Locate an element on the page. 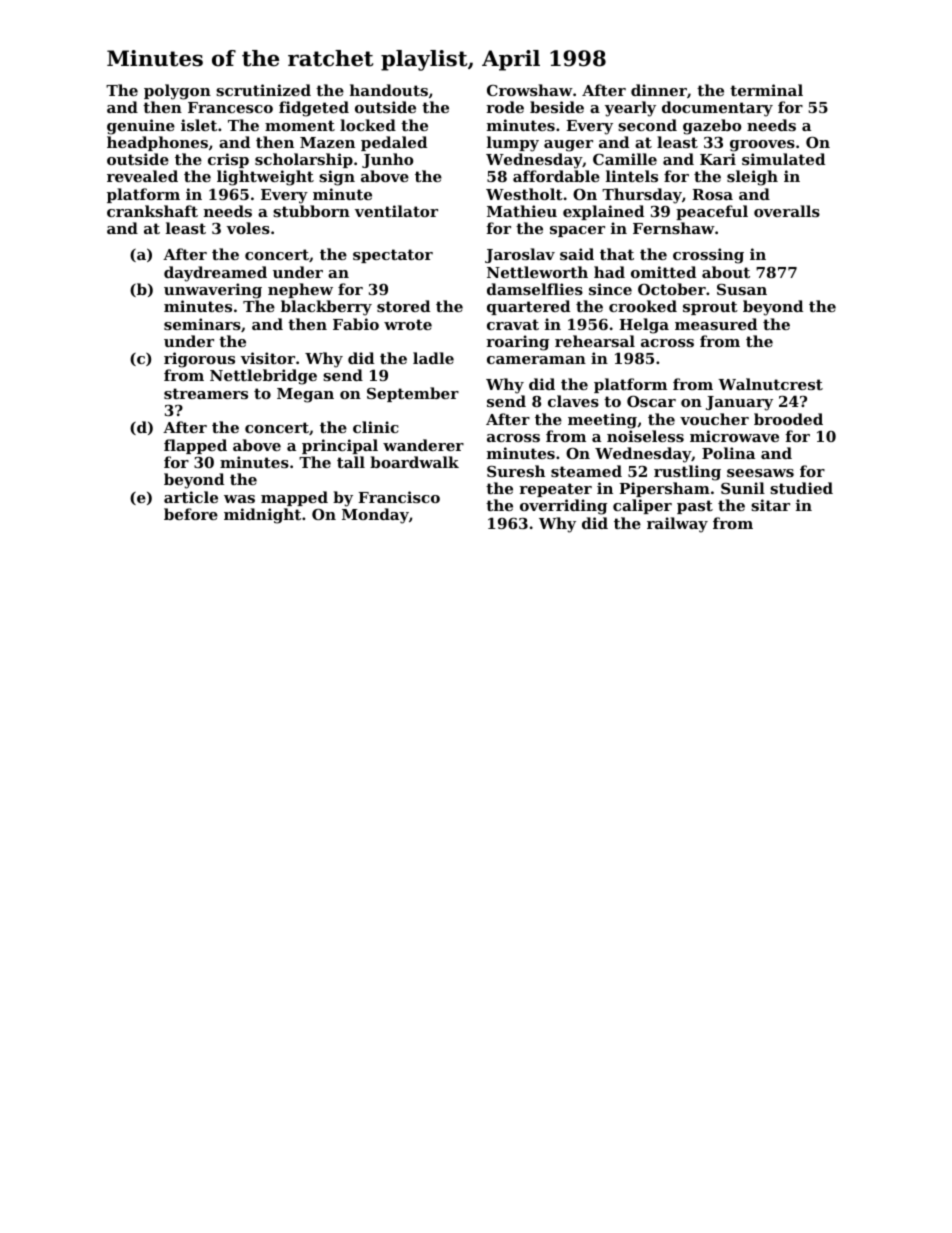 The width and height of the page is (952, 1233). ladle is located at coordinates (433, 358).
